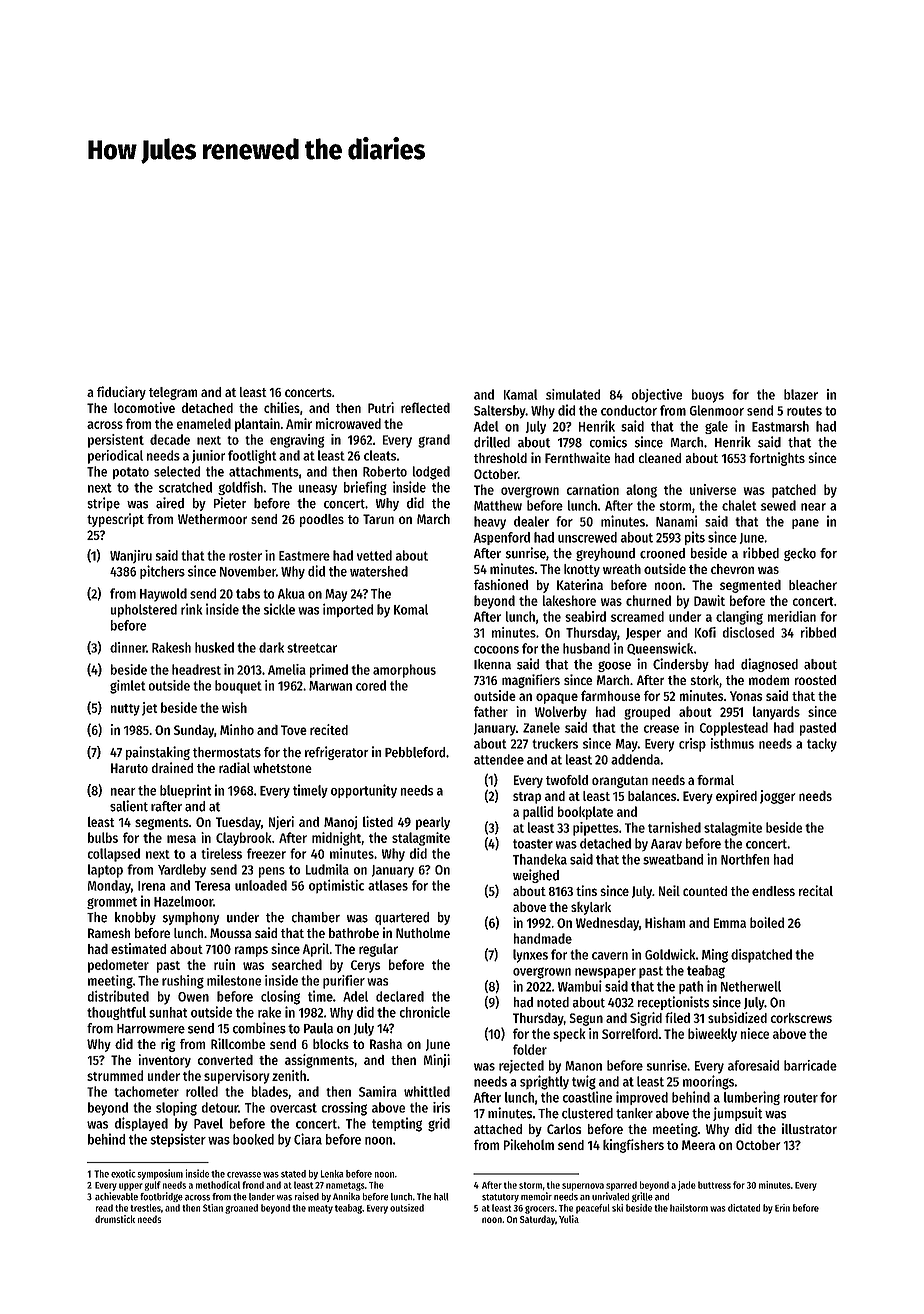 The width and height of the screenshot is (924, 1314). Describe the element at coordinates (173, 393) in the screenshot. I see `telegram` at that location.
